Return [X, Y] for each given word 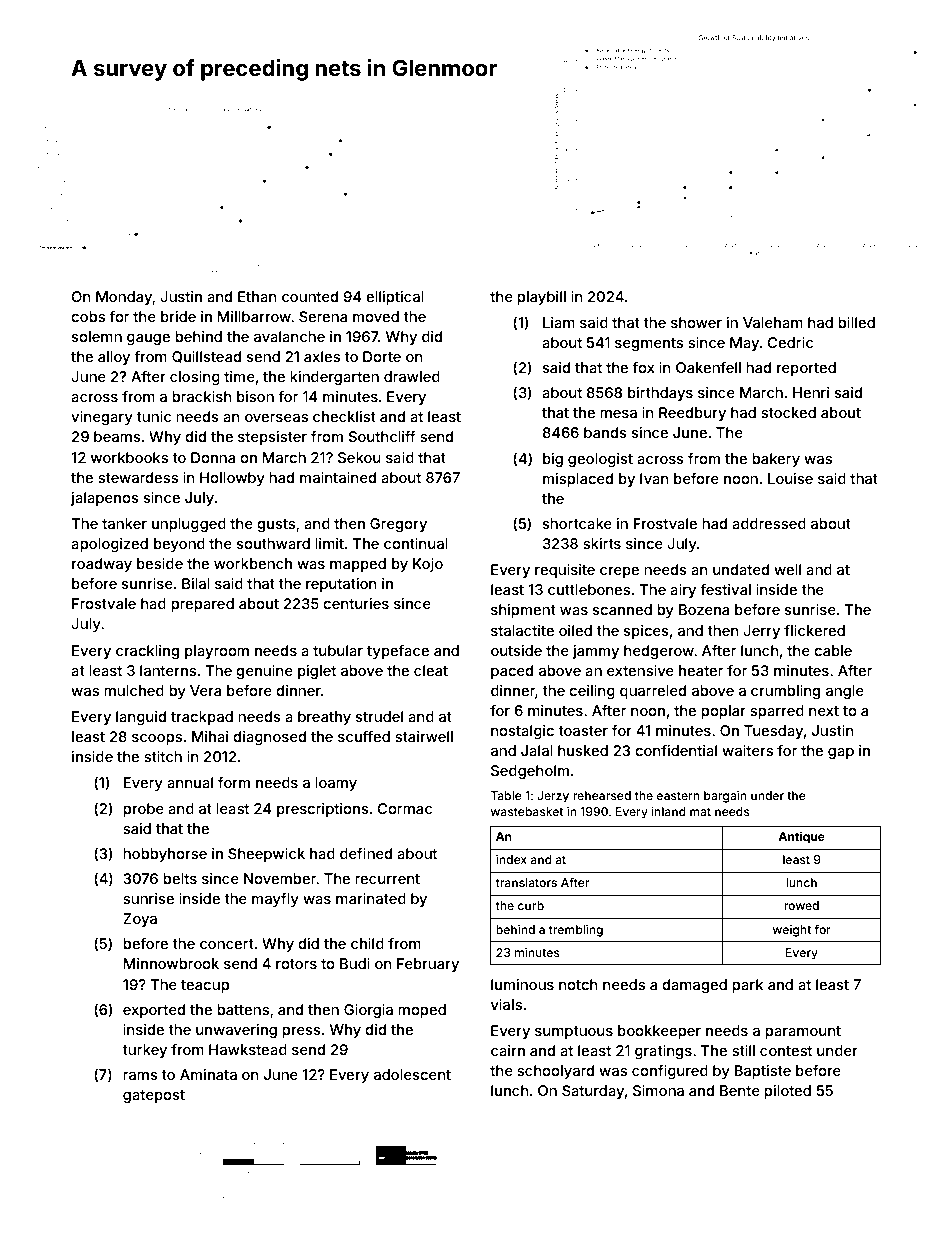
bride [178, 316]
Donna [213, 457]
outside [516, 650]
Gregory [398, 525]
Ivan [654, 478]
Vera [205, 690]
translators [526, 882]
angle [845, 692]
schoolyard [555, 1072]
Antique [801, 838]
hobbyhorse [165, 855]
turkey [144, 1051]
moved [376, 316]
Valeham [773, 322]
